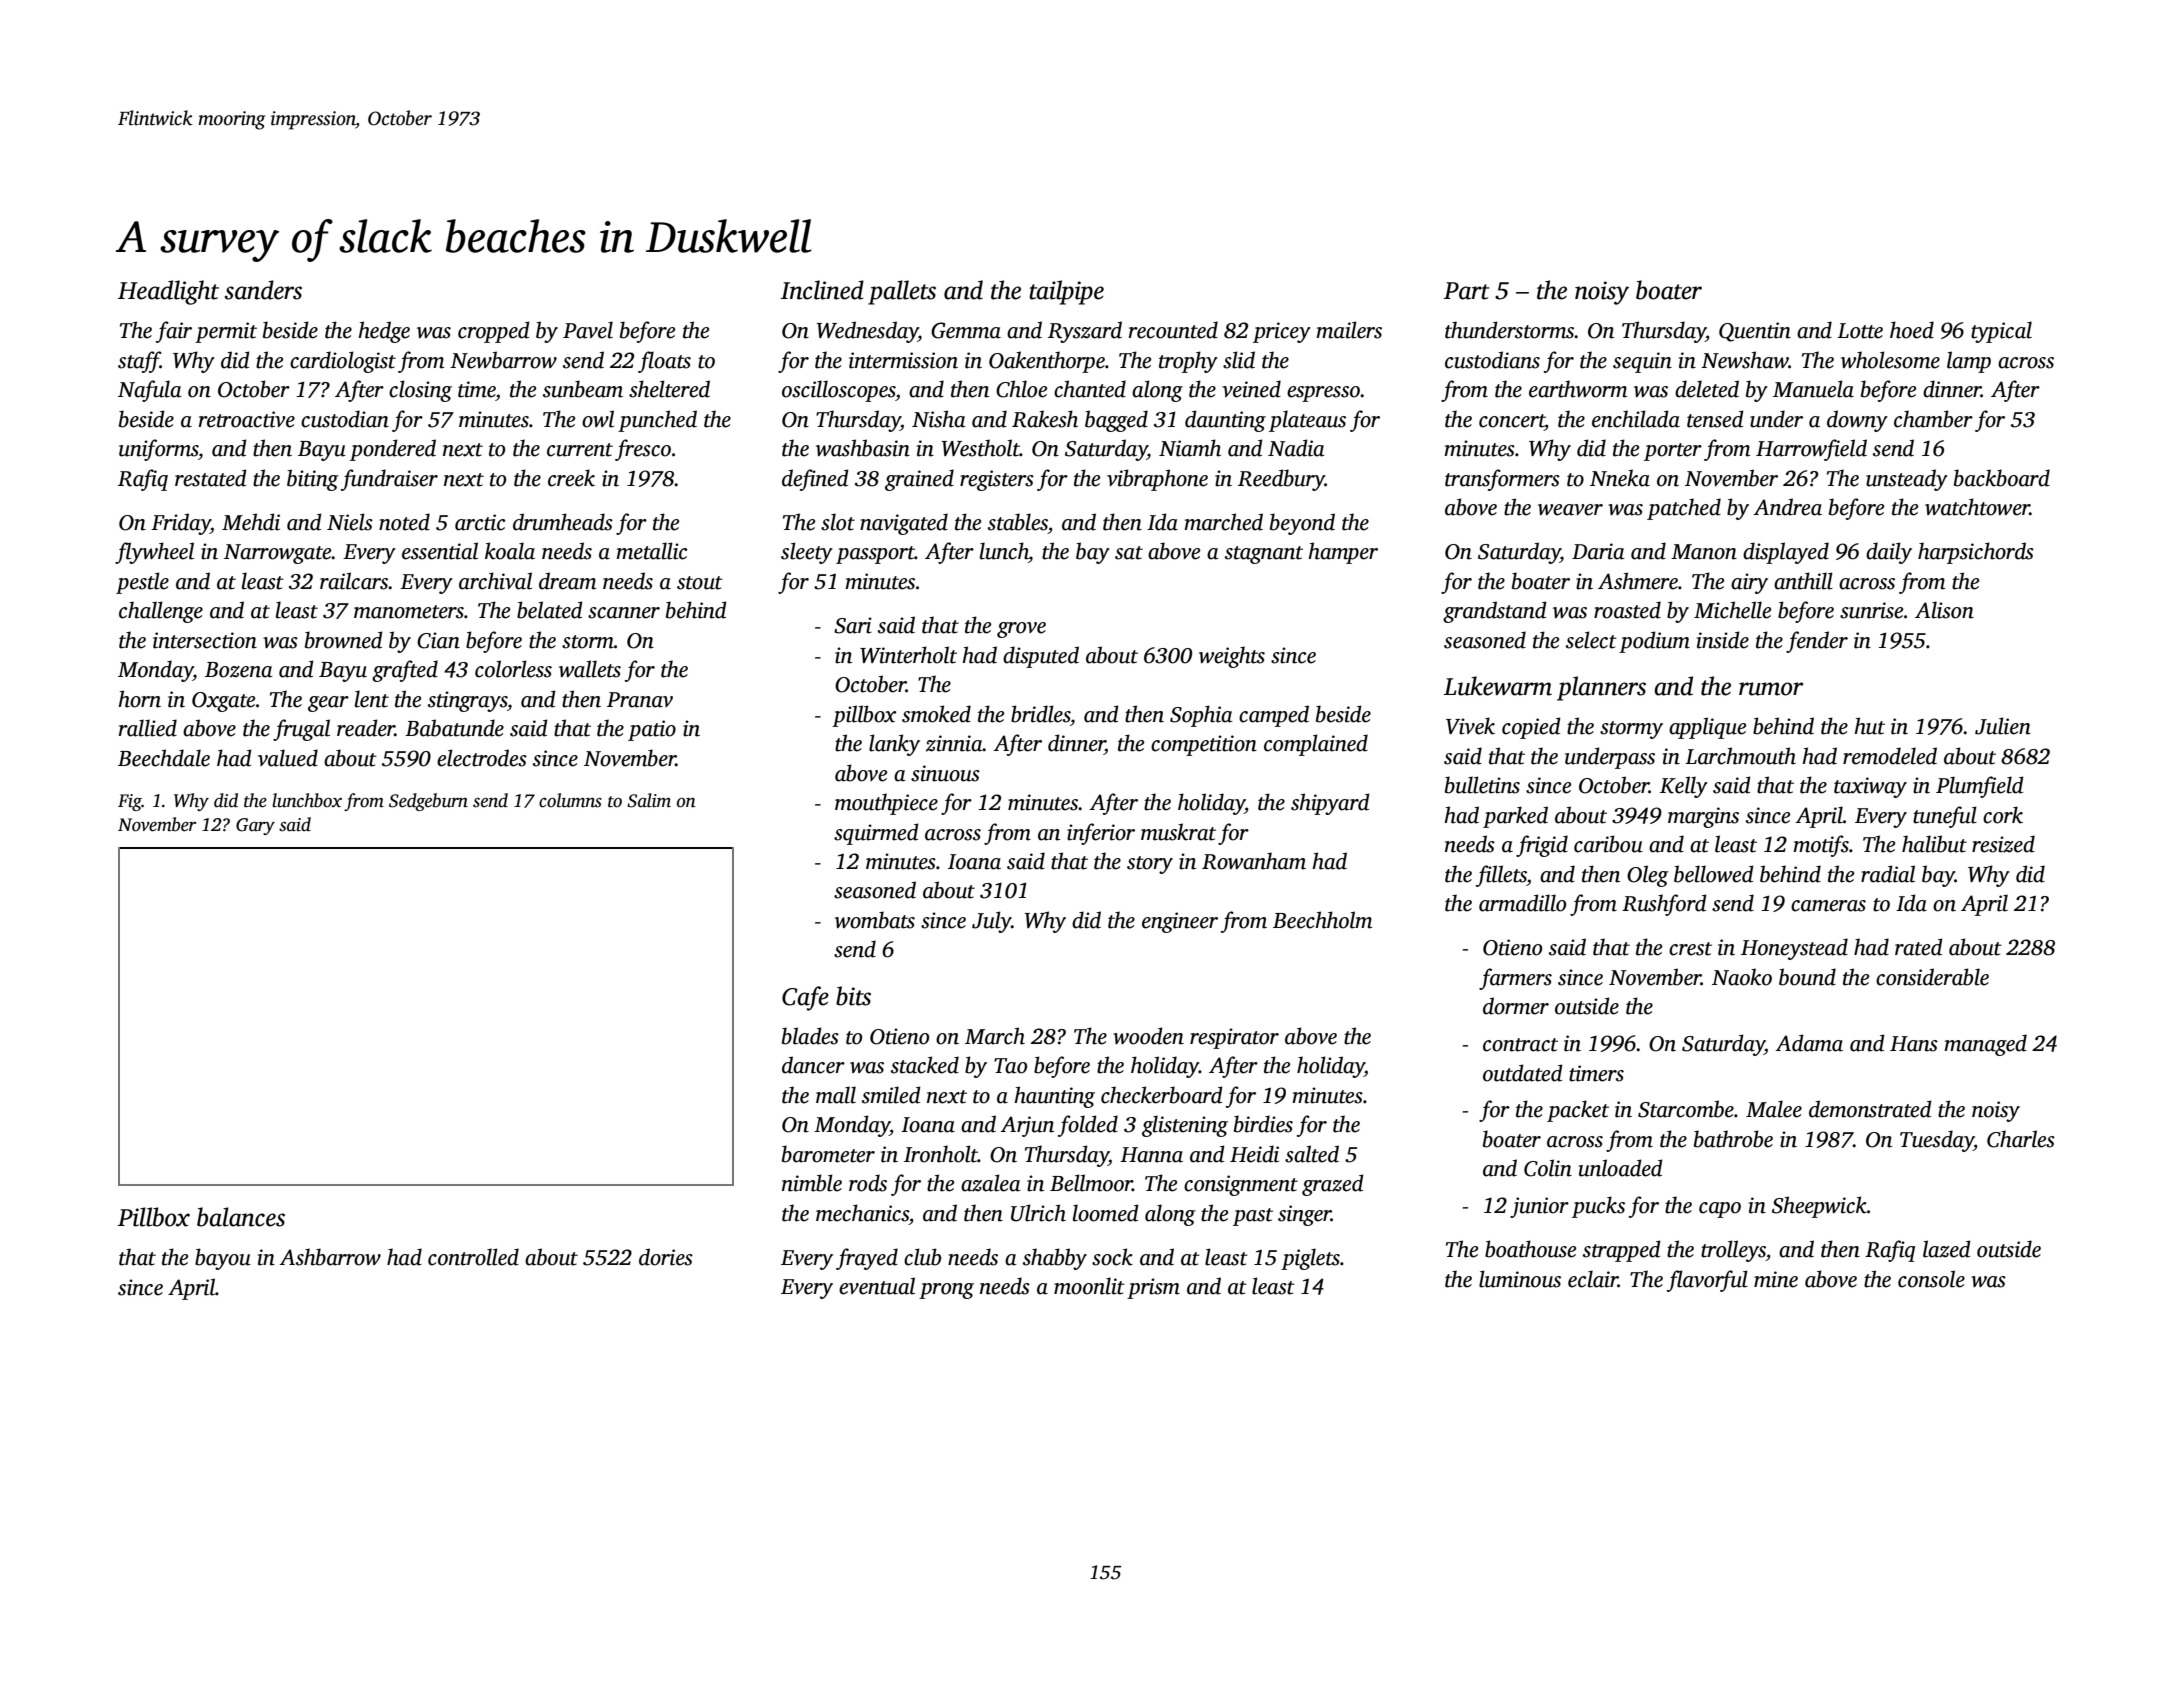 Image resolution: width=2178 pixels, height=1683 pixels. What do you see at coordinates (1173, 330) in the image?
I see `recounted` at bounding box center [1173, 330].
